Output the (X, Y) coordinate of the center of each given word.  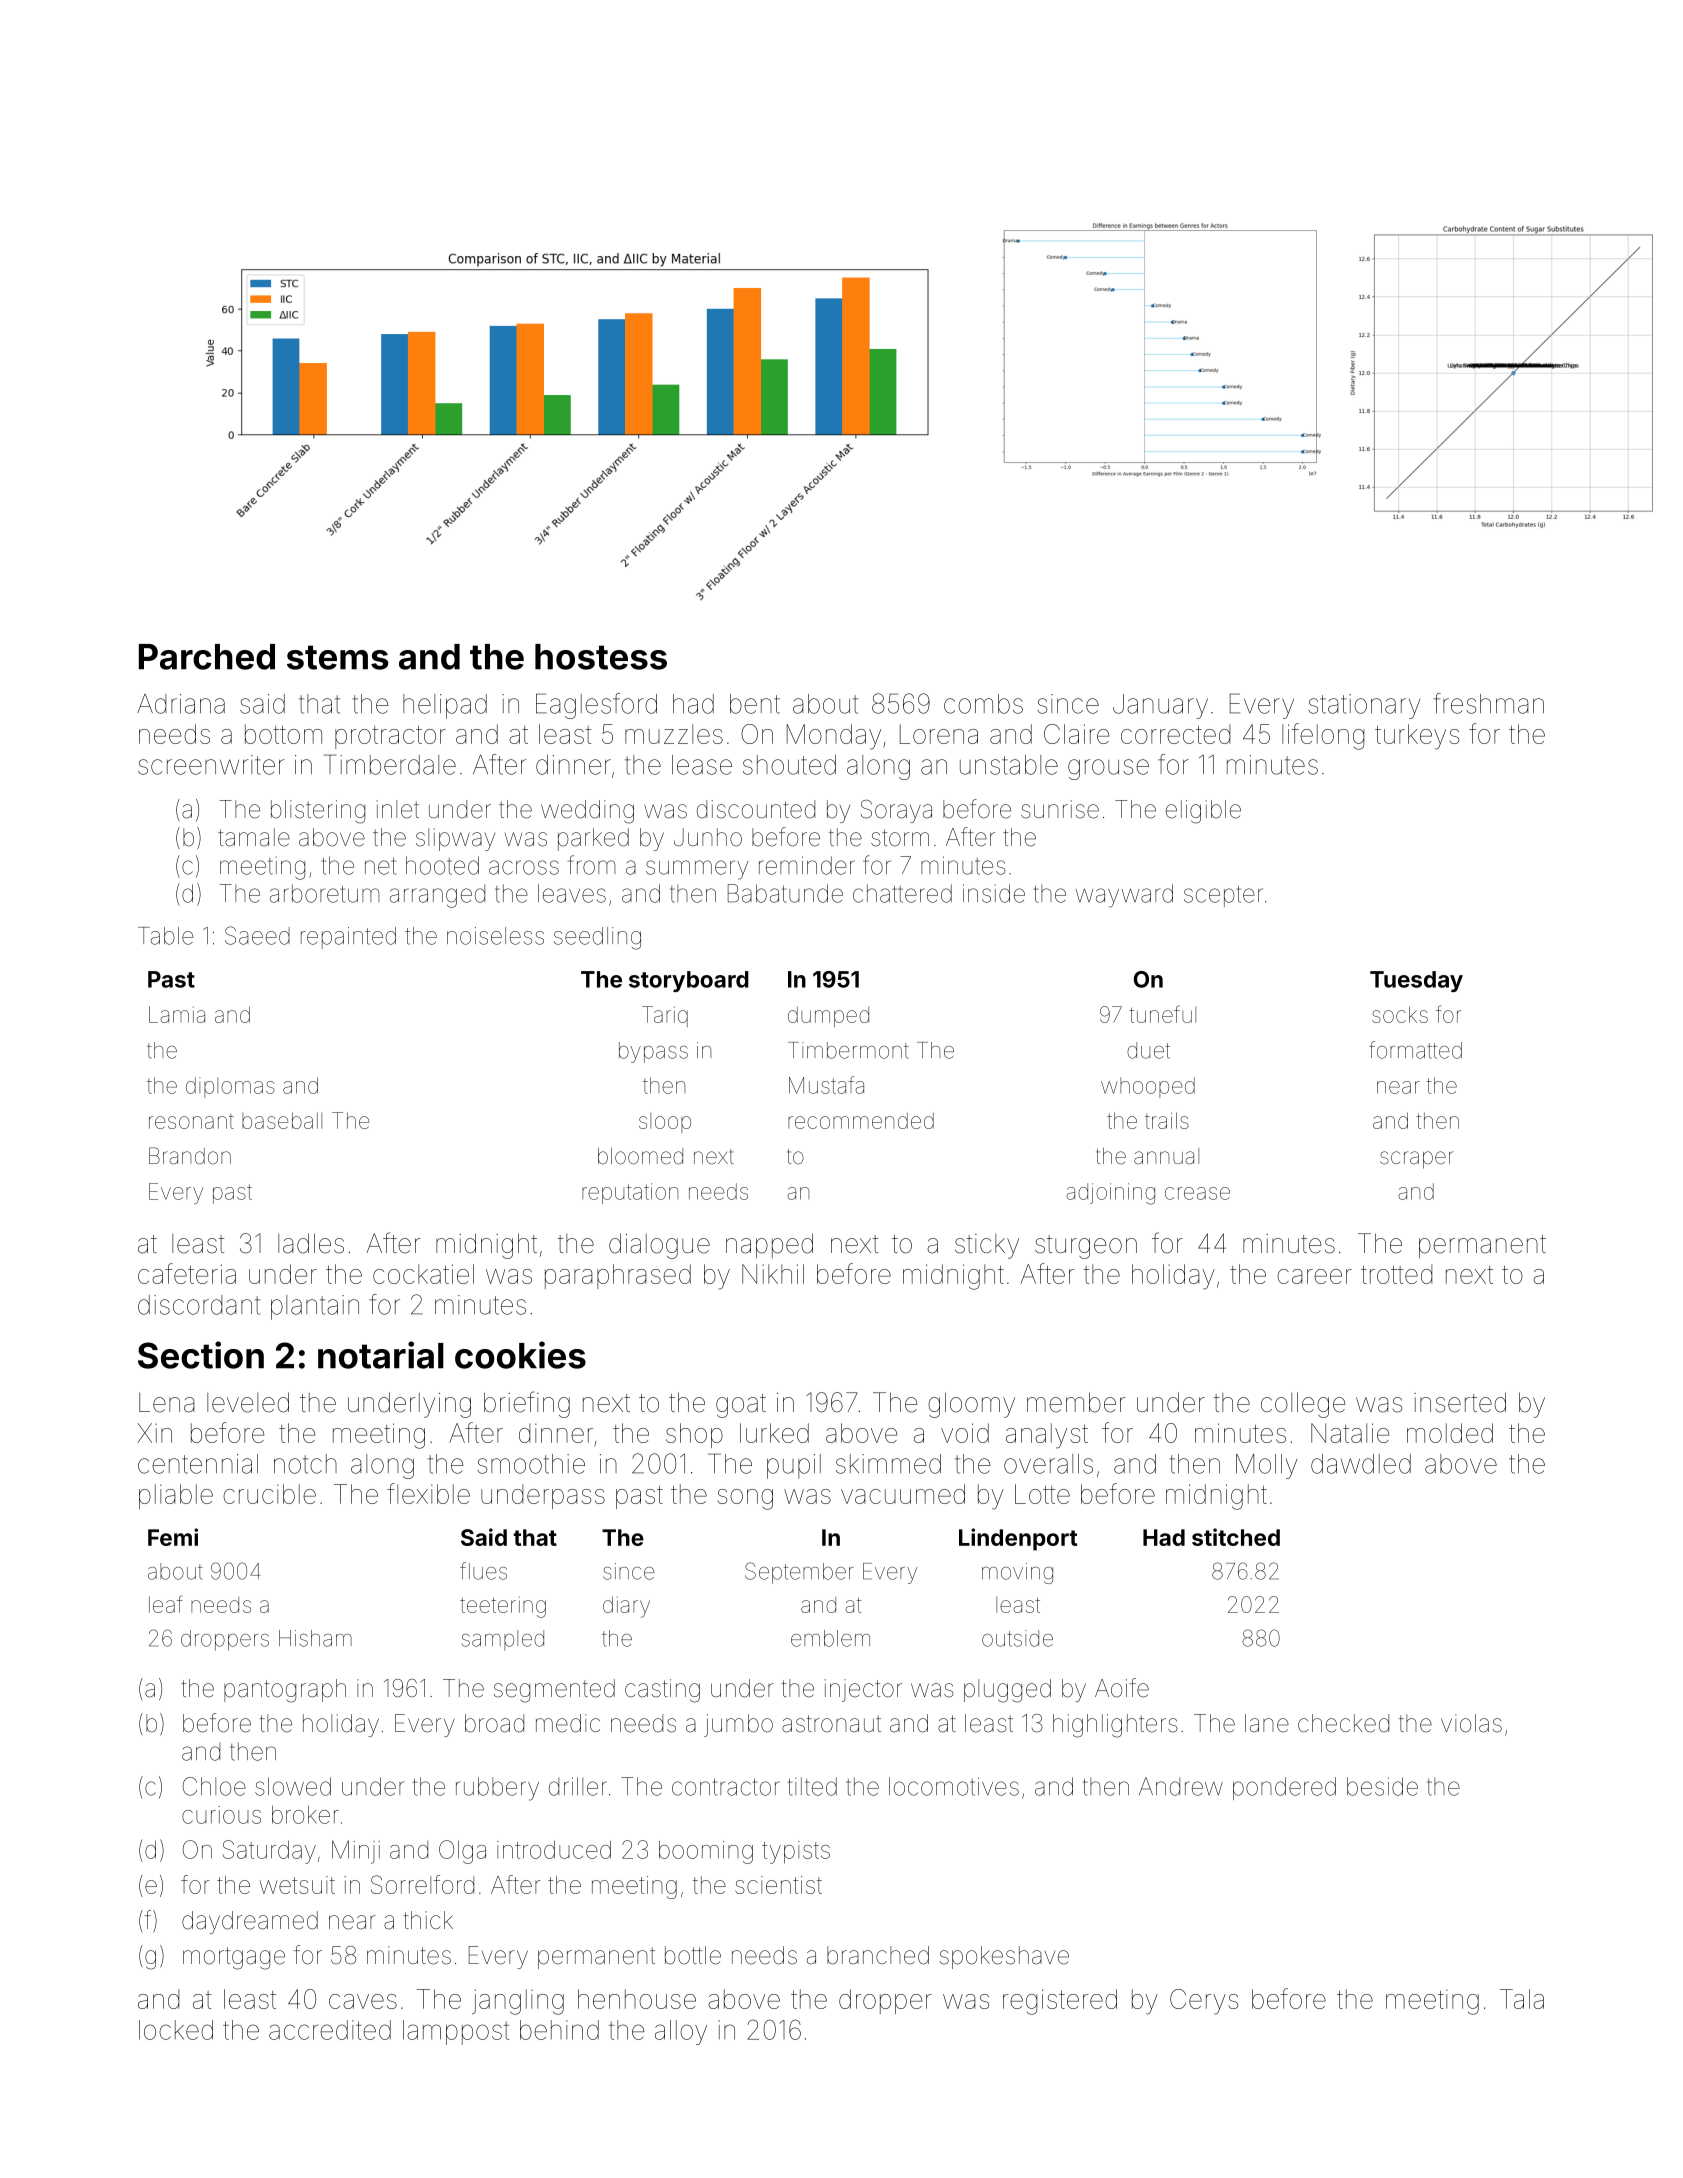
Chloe (214, 1786)
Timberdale (390, 764)
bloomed (640, 1156)
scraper (1417, 1160)
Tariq (665, 1016)
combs (983, 704)
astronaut (831, 1724)
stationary (1364, 706)
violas (1471, 1723)
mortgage (234, 1958)
